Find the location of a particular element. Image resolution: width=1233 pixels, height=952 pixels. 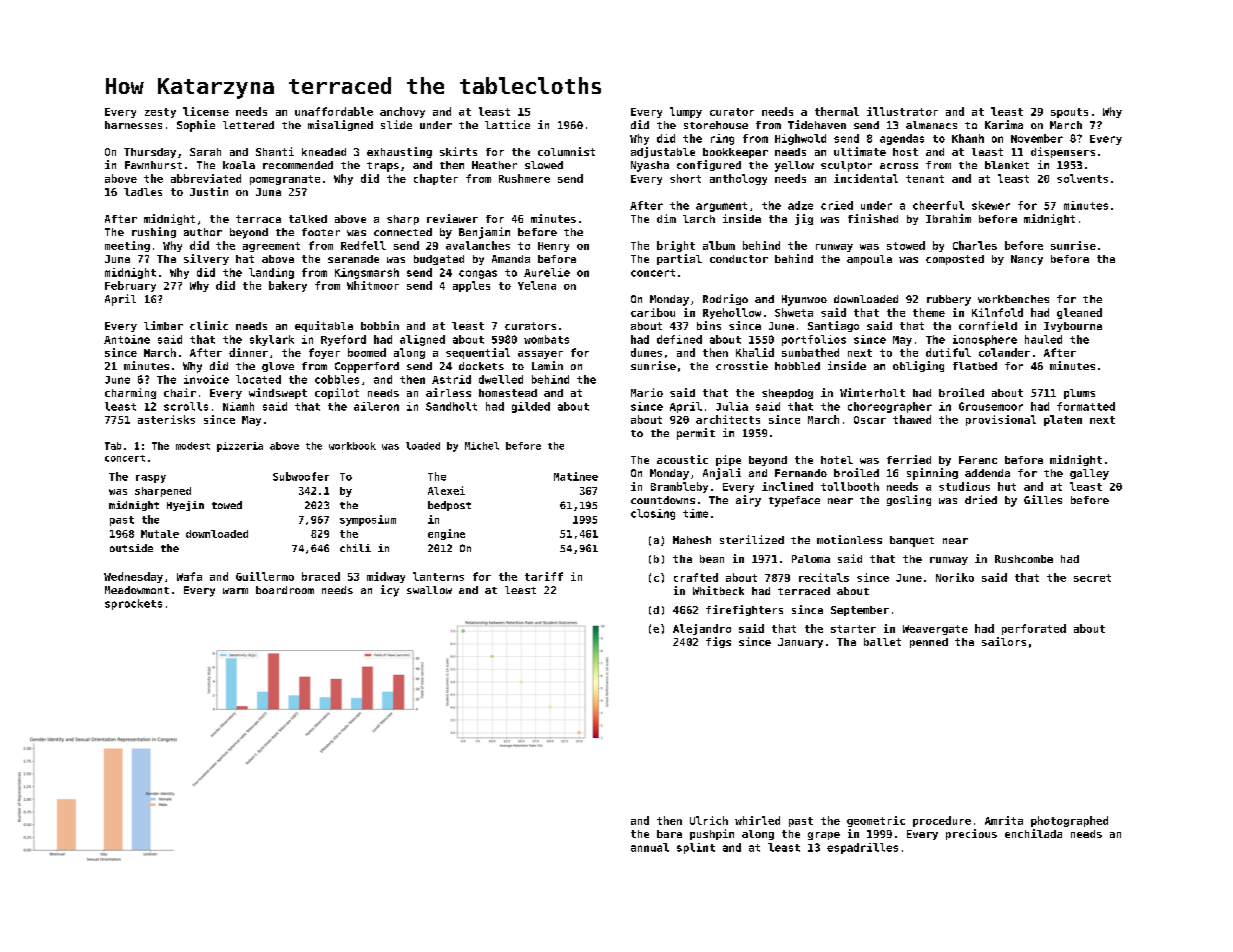

finished is located at coordinates (873, 218).
